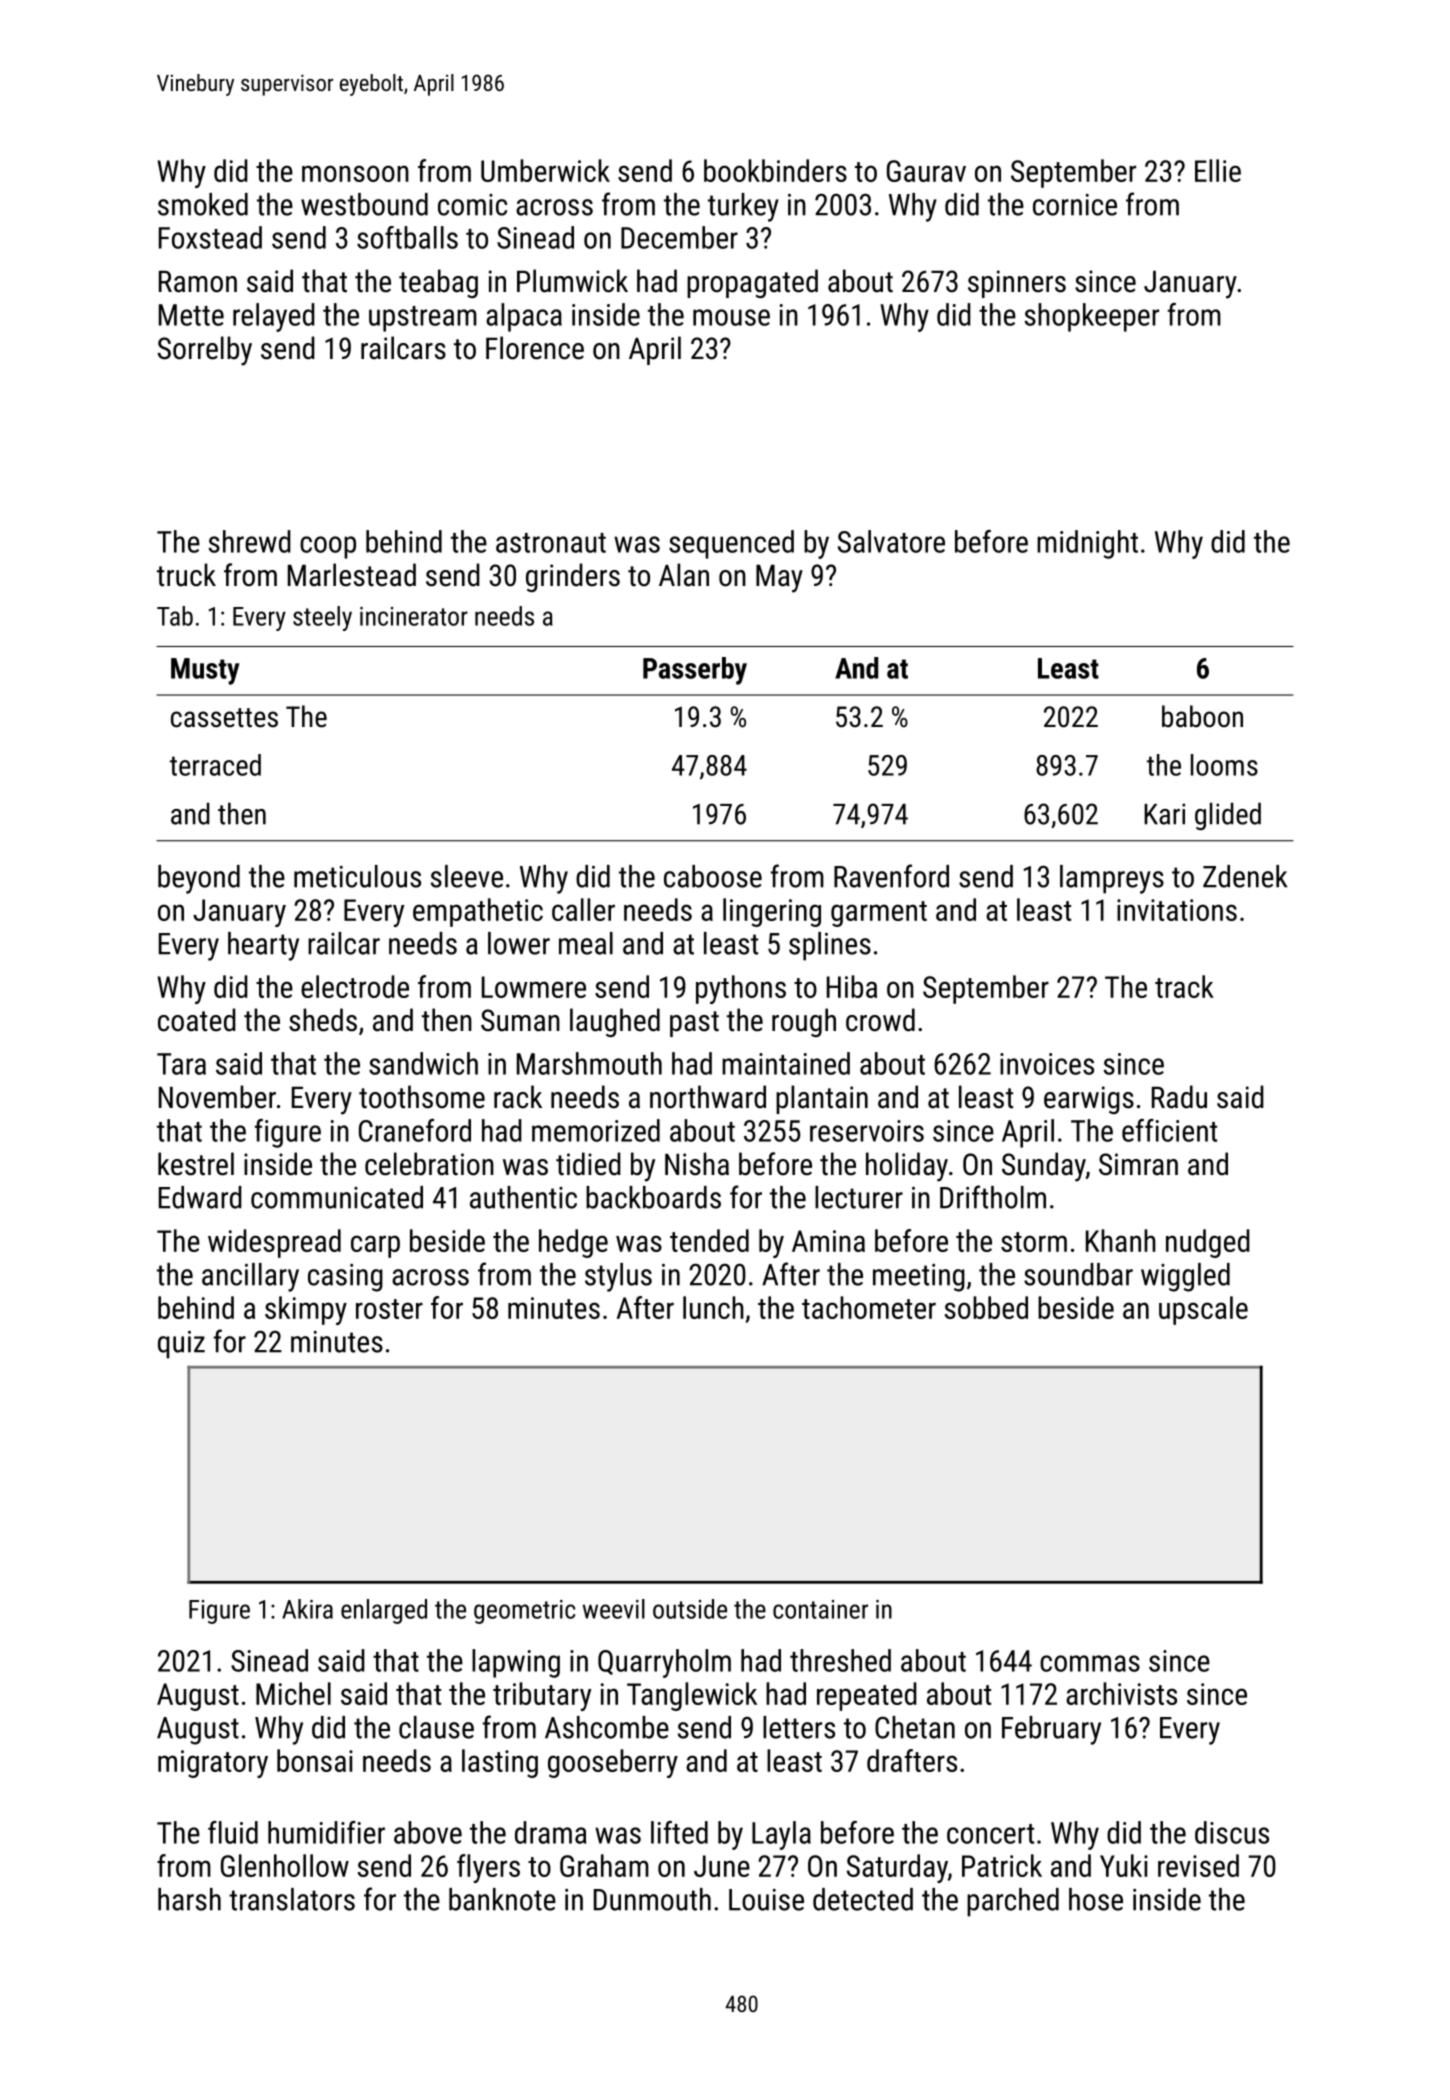  What do you see at coordinates (196, 1164) in the screenshot?
I see `kestrel` at bounding box center [196, 1164].
